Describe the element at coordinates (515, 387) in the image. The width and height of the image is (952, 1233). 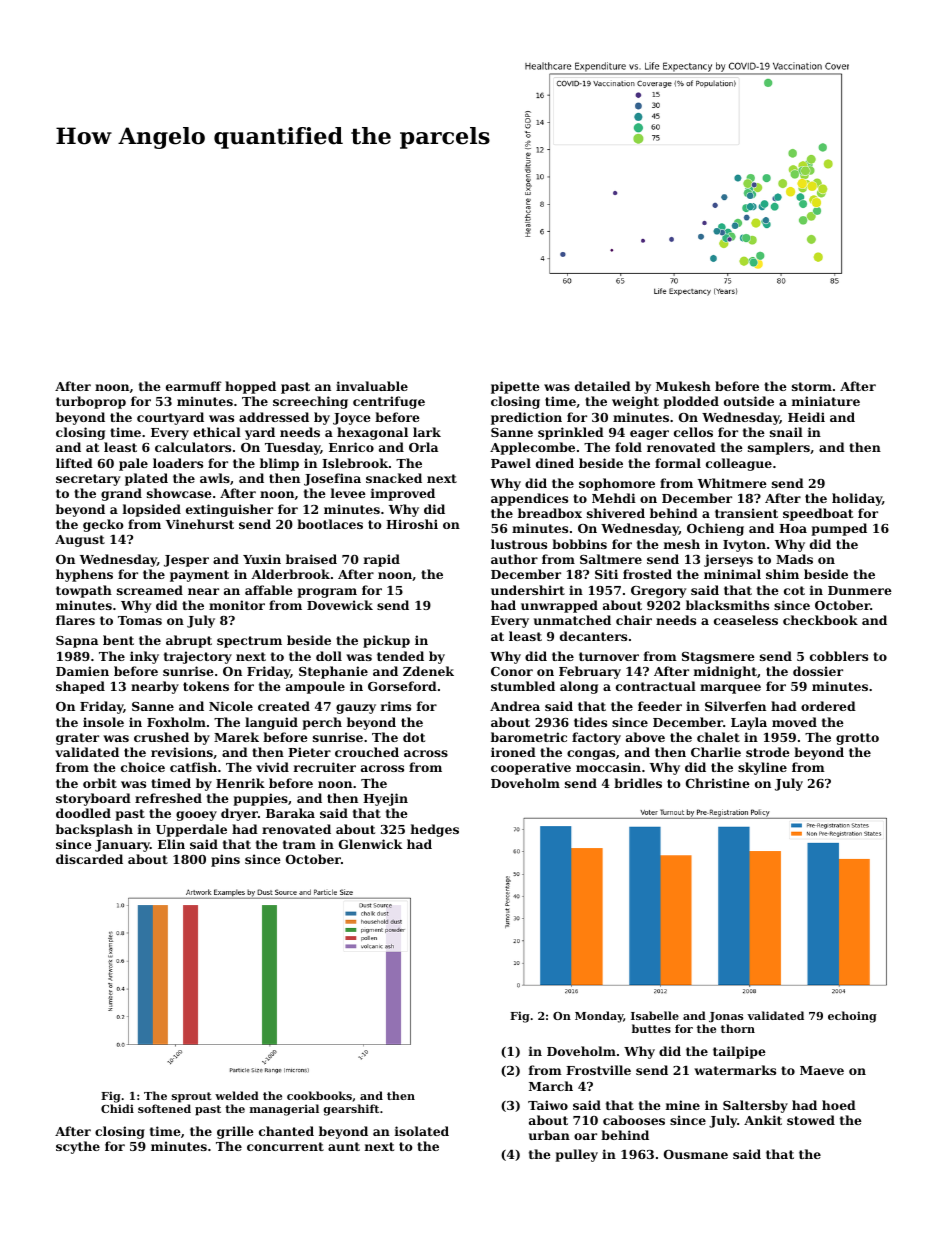
I see `pipette` at that location.
